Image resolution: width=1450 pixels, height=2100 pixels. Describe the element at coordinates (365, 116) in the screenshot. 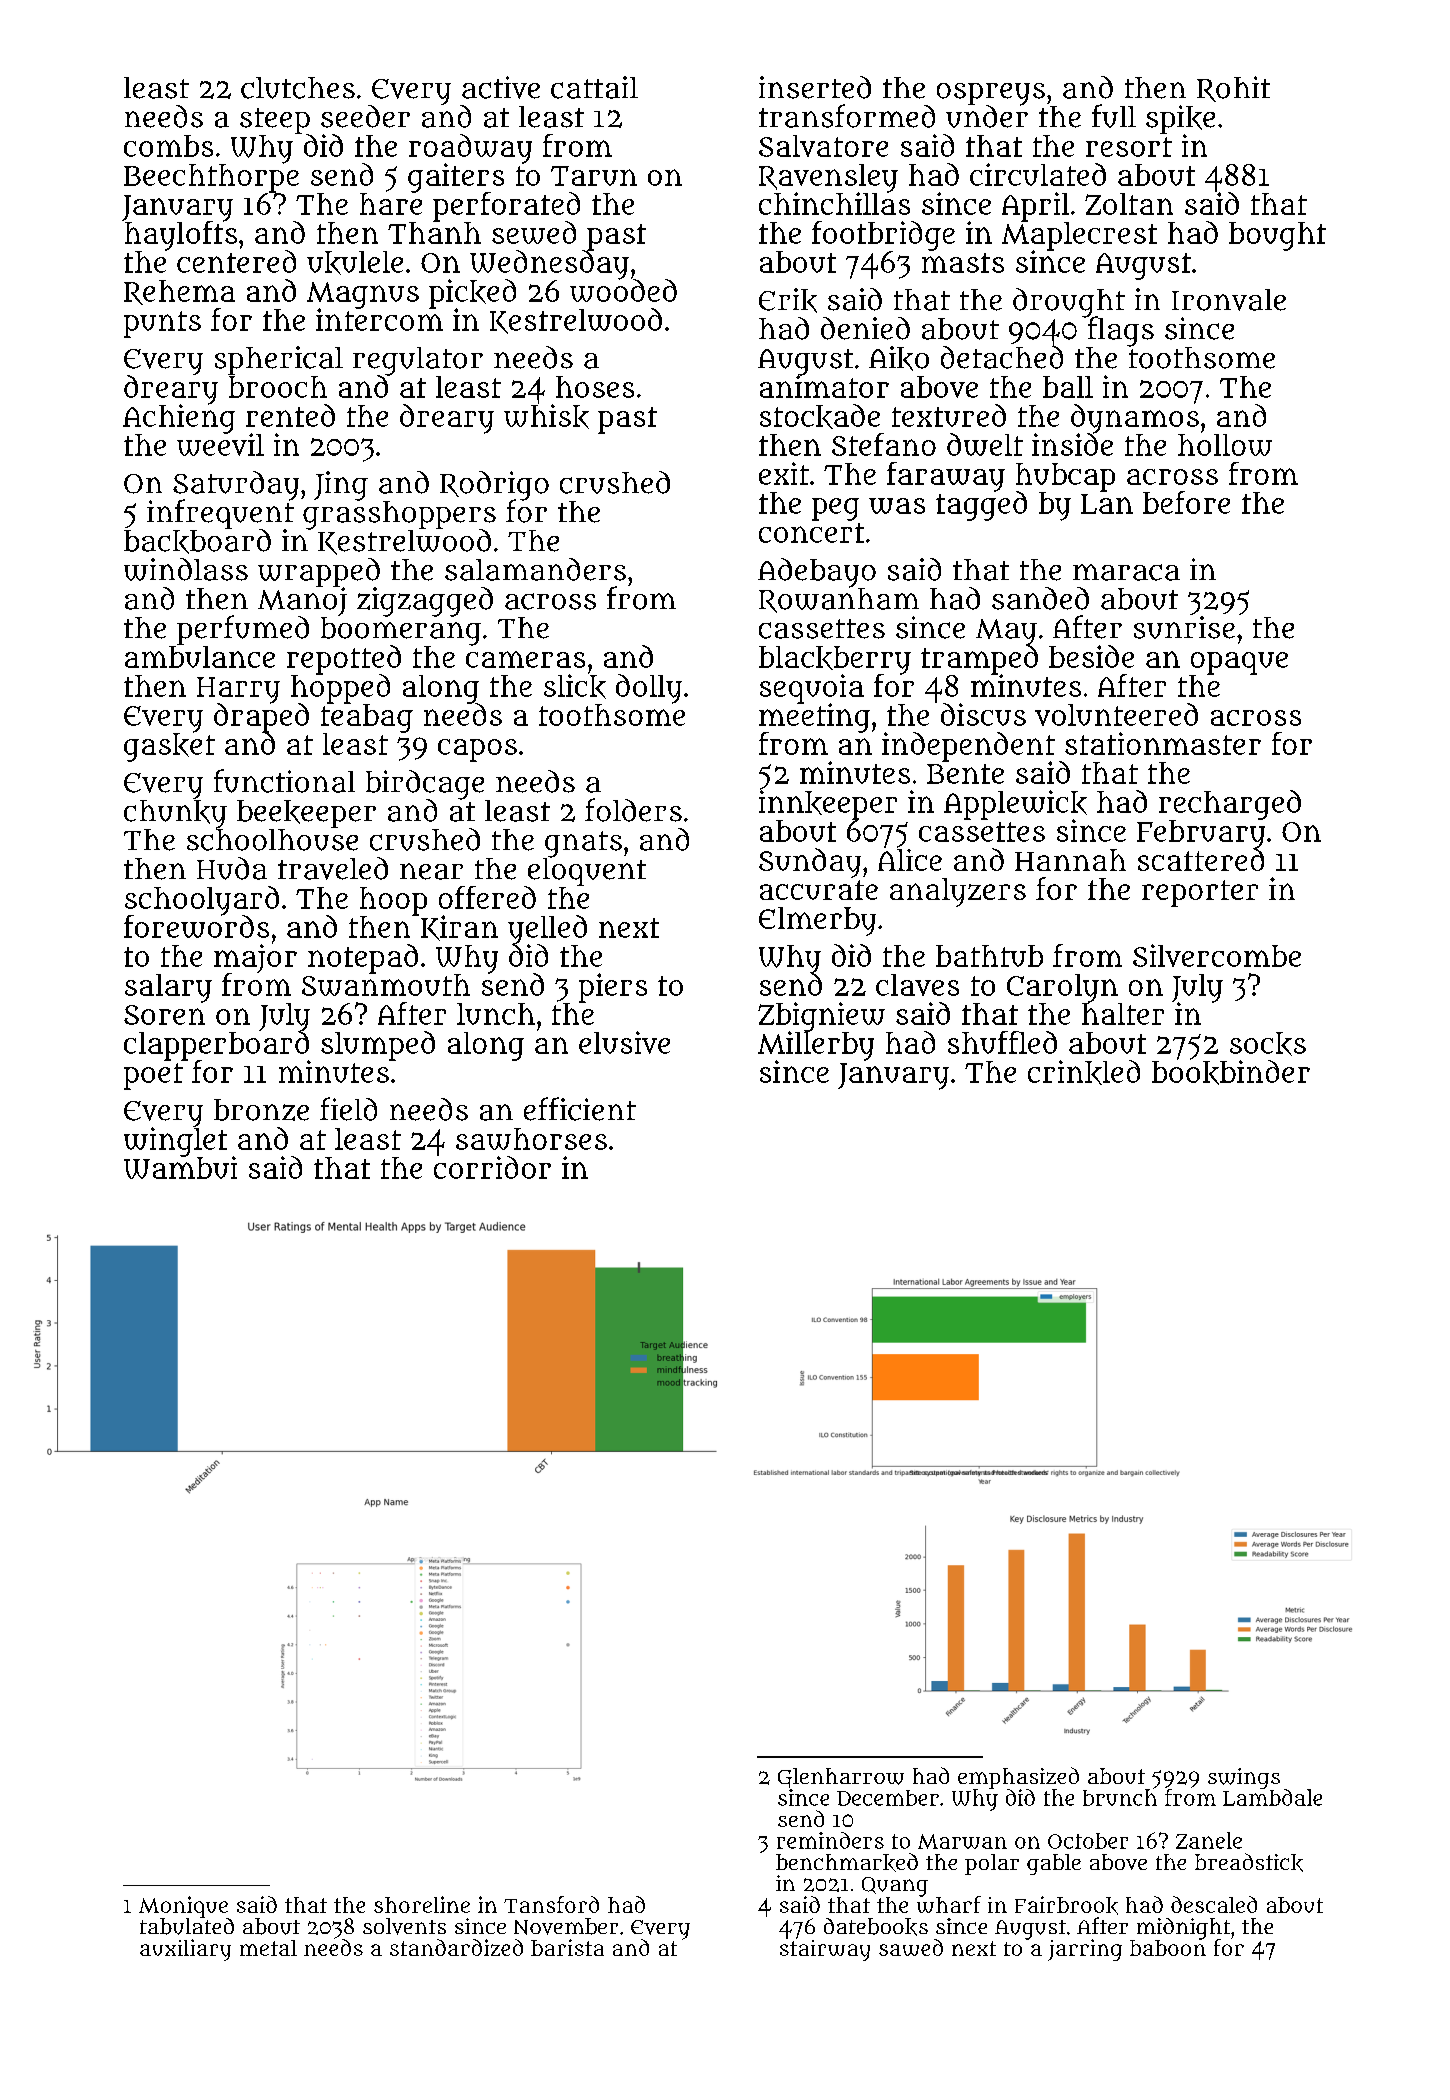

I see `seeder` at that location.
